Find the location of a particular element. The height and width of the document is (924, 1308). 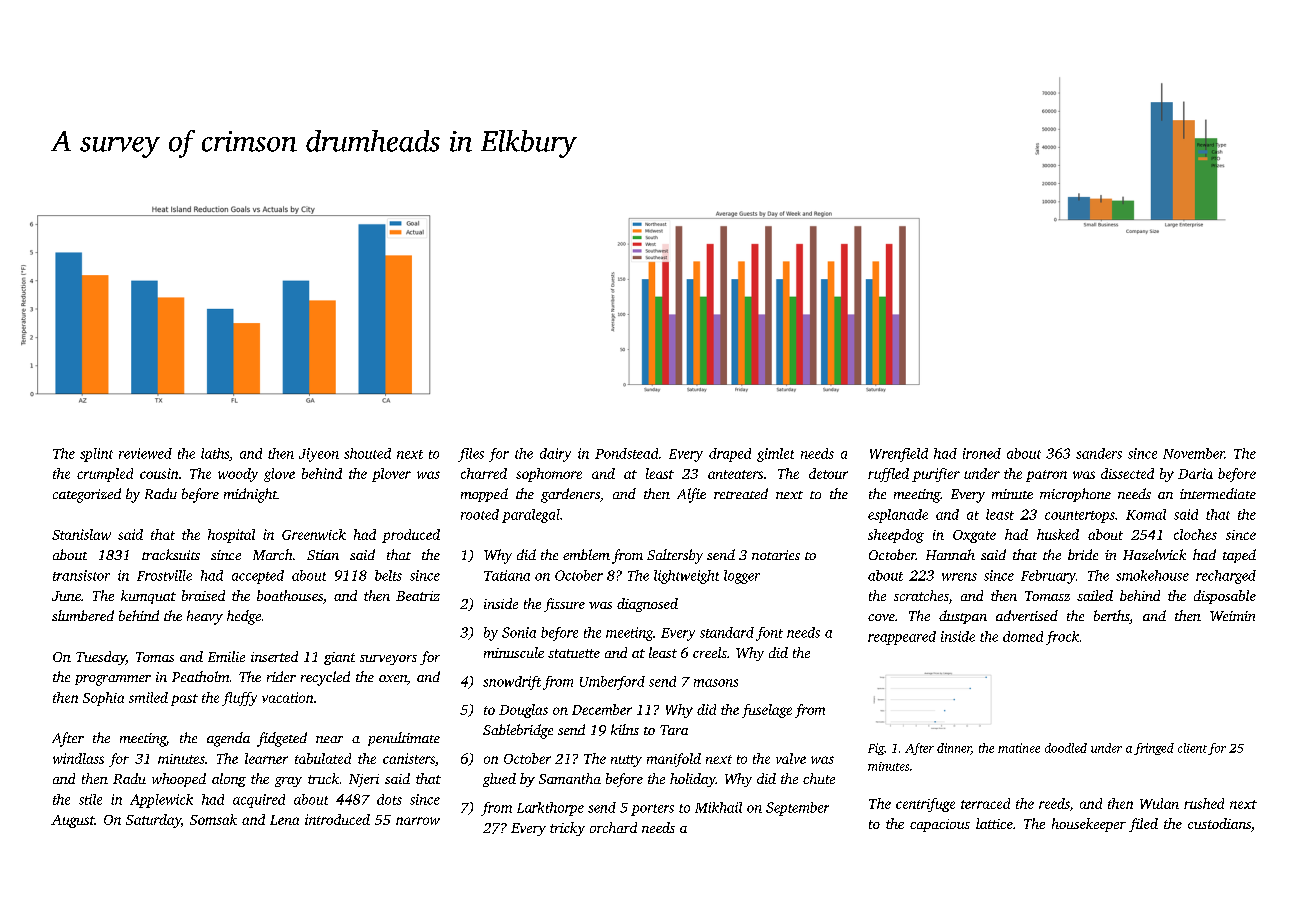

narrow is located at coordinates (418, 821).
